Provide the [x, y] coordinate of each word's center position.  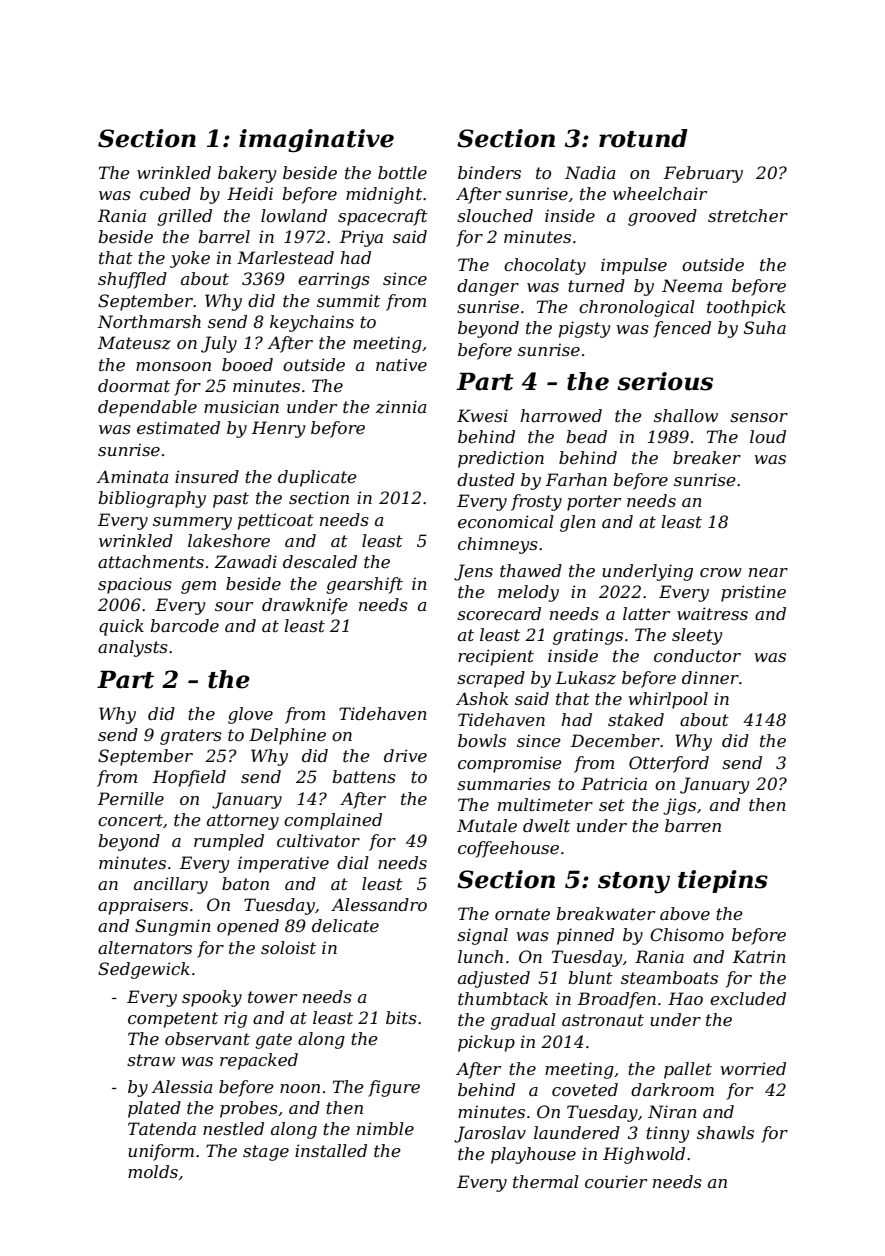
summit [348, 300]
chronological [637, 308]
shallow [686, 415]
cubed [165, 193]
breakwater [605, 913]
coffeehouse [508, 849]
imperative [283, 864]
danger [488, 287]
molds [153, 1171]
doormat [134, 385]
